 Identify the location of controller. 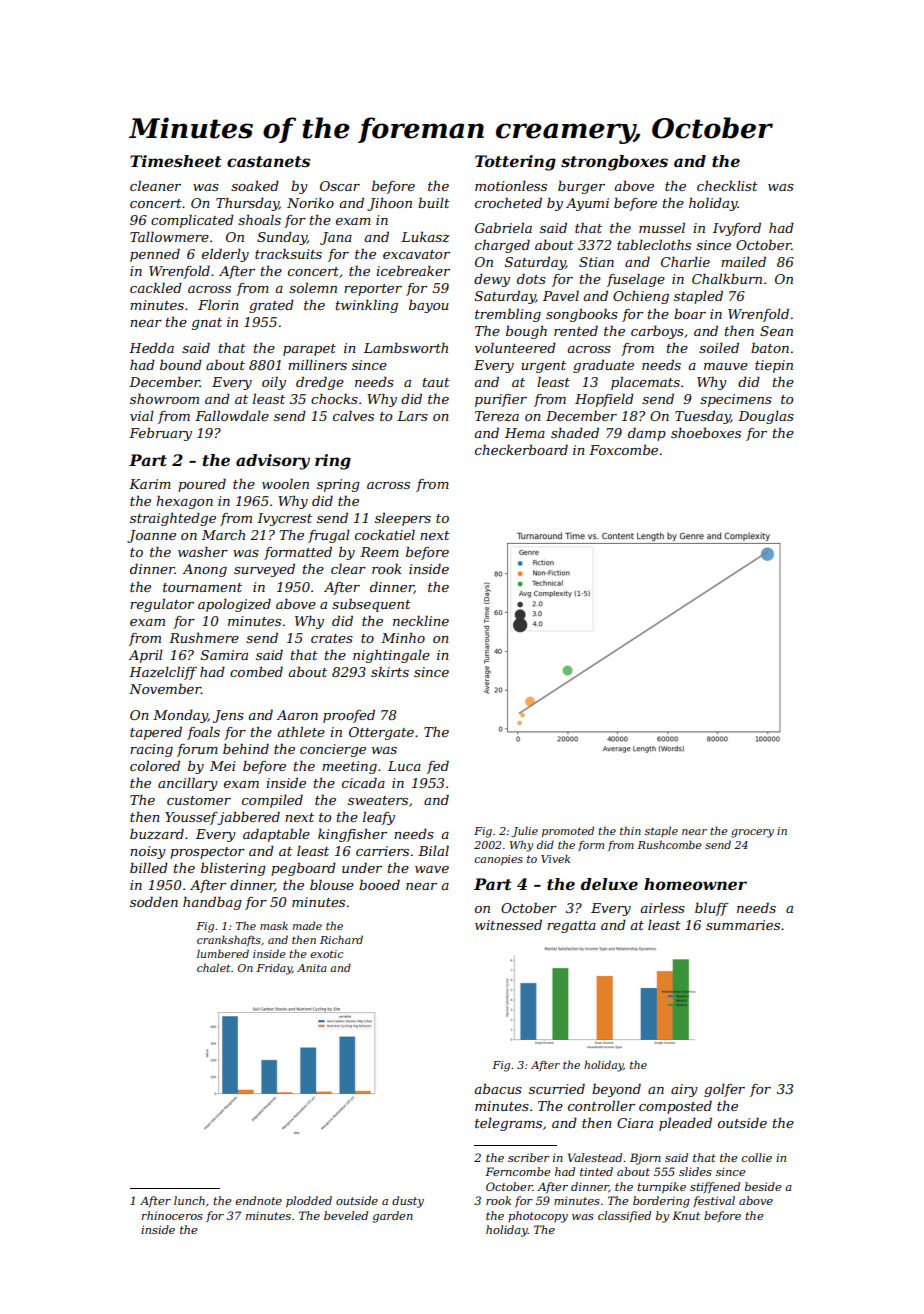
(601, 1106).
